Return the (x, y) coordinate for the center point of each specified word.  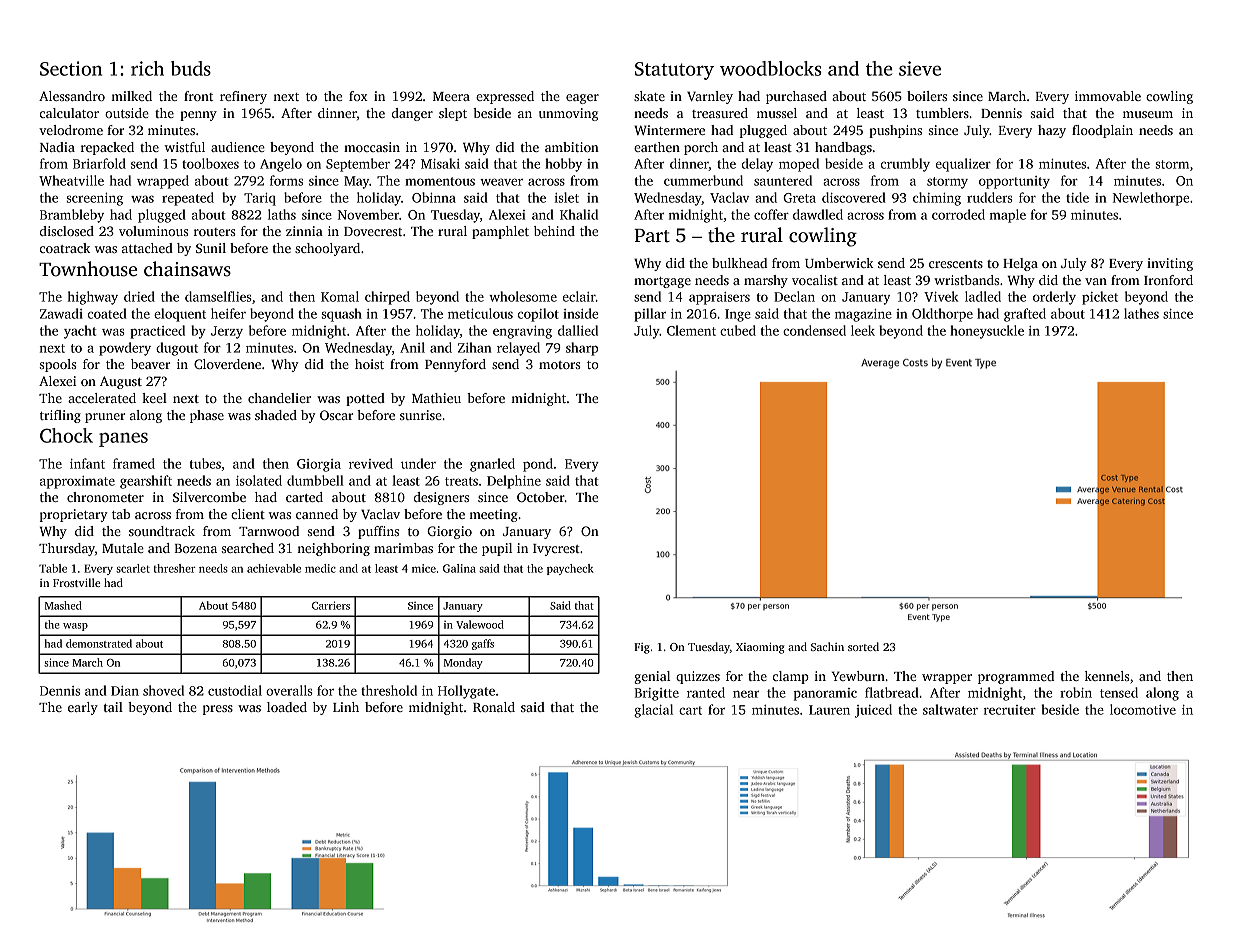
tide (1077, 197)
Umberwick (839, 263)
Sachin (827, 646)
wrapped (163, 182)
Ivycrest (556, 550)
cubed (738, 330)
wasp (75, 627)
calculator (69, 113)
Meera (451, 96)
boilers (927, 96)
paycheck (570, 569)
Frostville (77, 582)
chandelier (279, 398)
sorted (863, 646)
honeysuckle (987, 332)
